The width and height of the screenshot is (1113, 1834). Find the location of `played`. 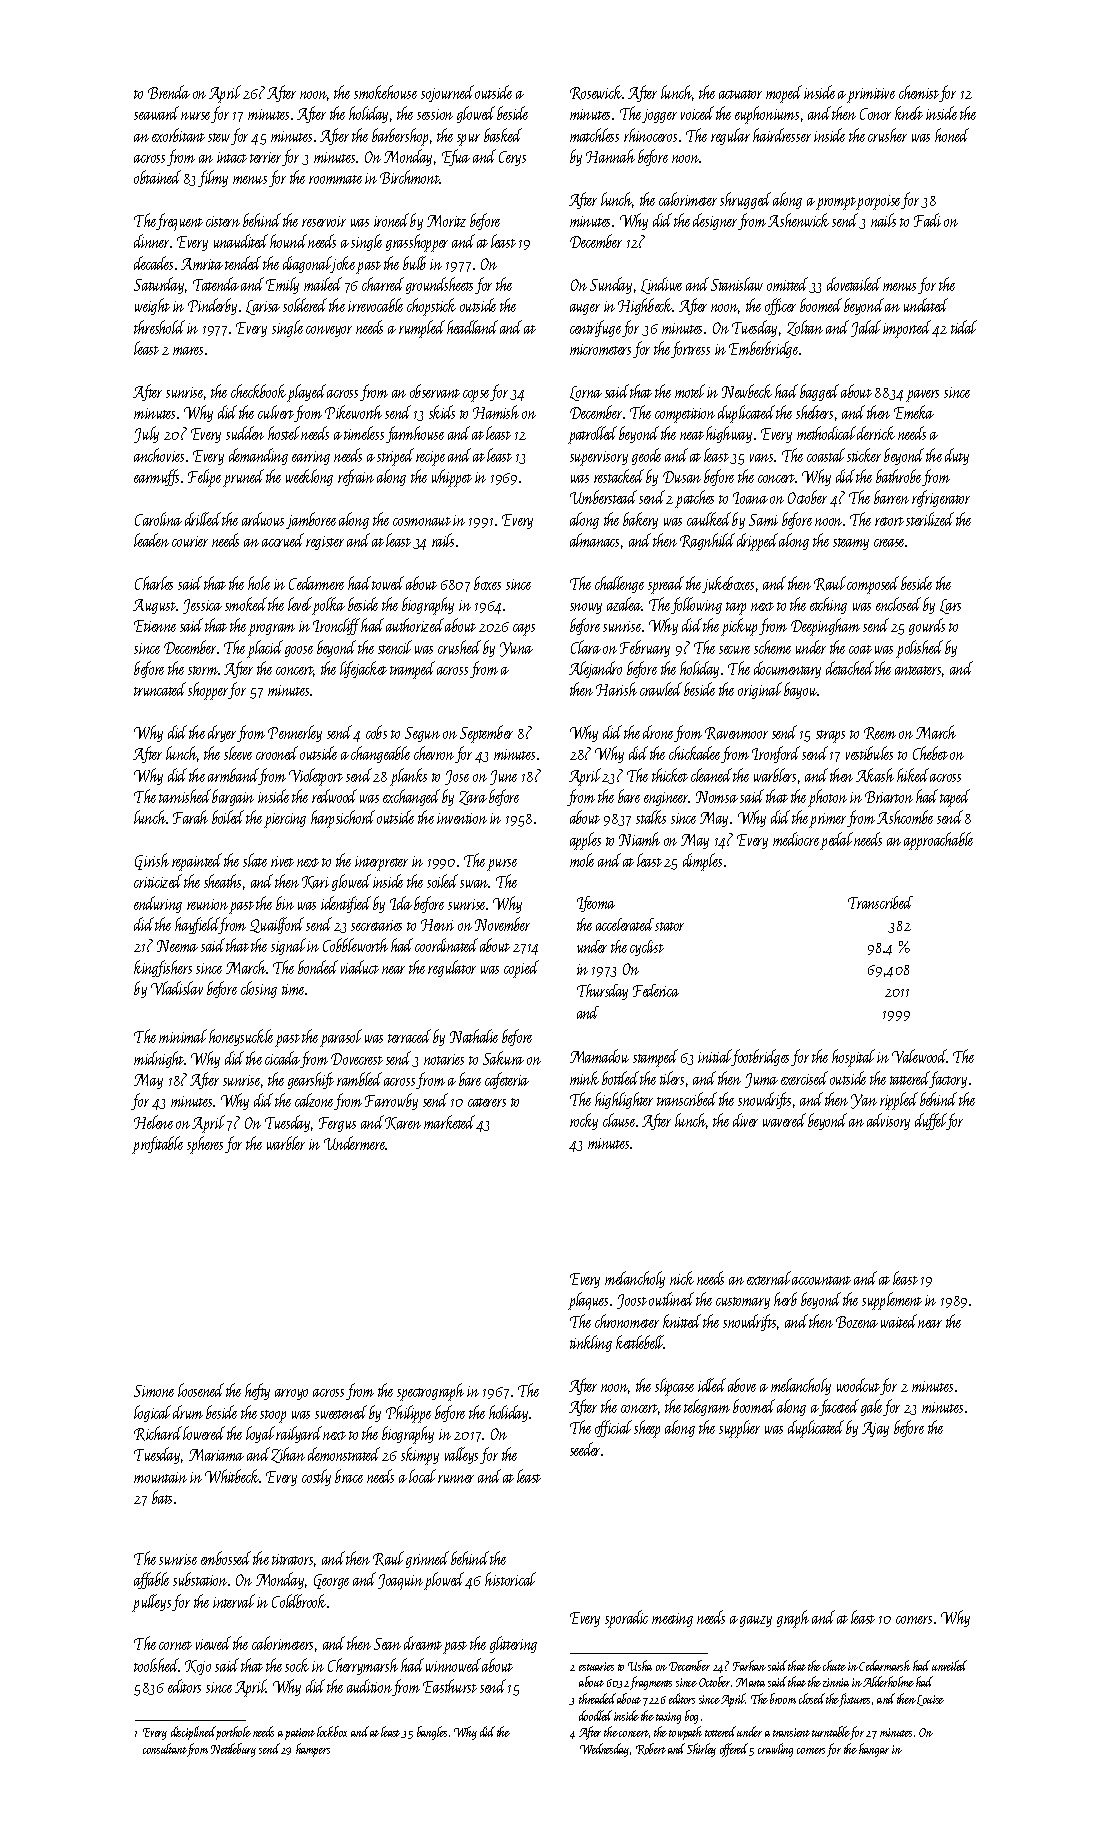

played is located at coordinates (306, 393).
